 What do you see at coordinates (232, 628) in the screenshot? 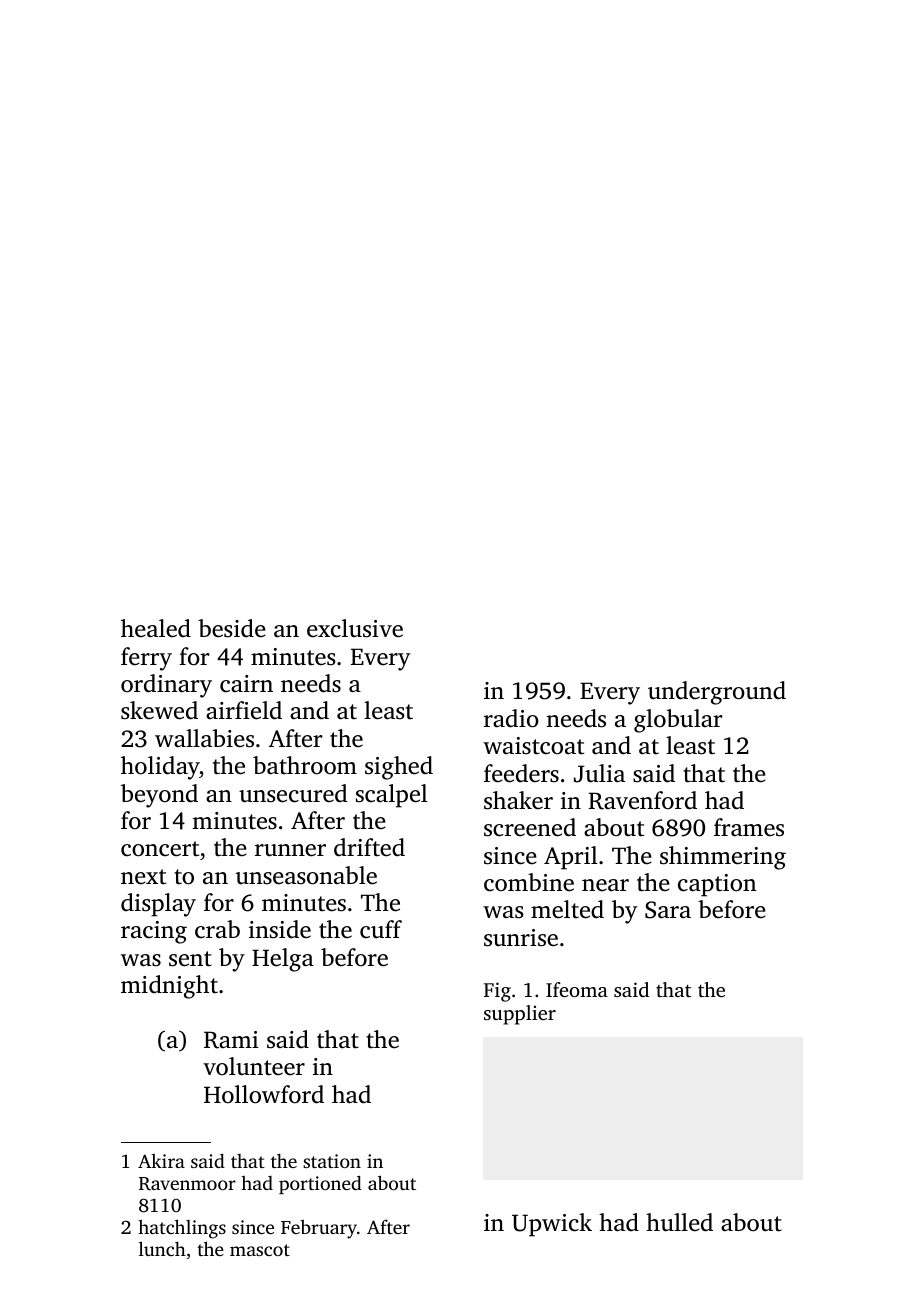
I see `beside` at bounding box center [232, 628].
